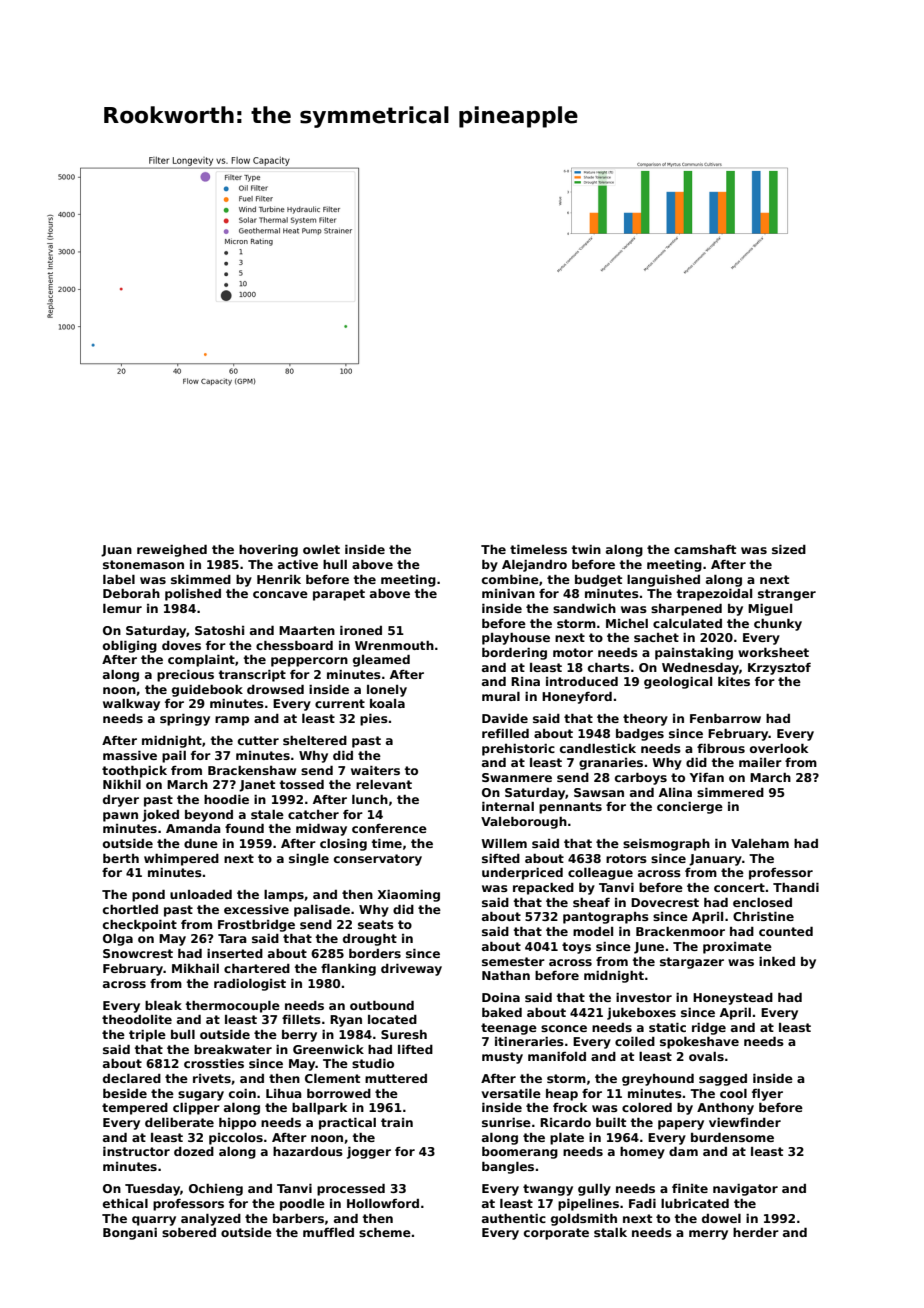 This screenshot has height=1308, width=924. I want to click on overlook, so click(779, 748).
